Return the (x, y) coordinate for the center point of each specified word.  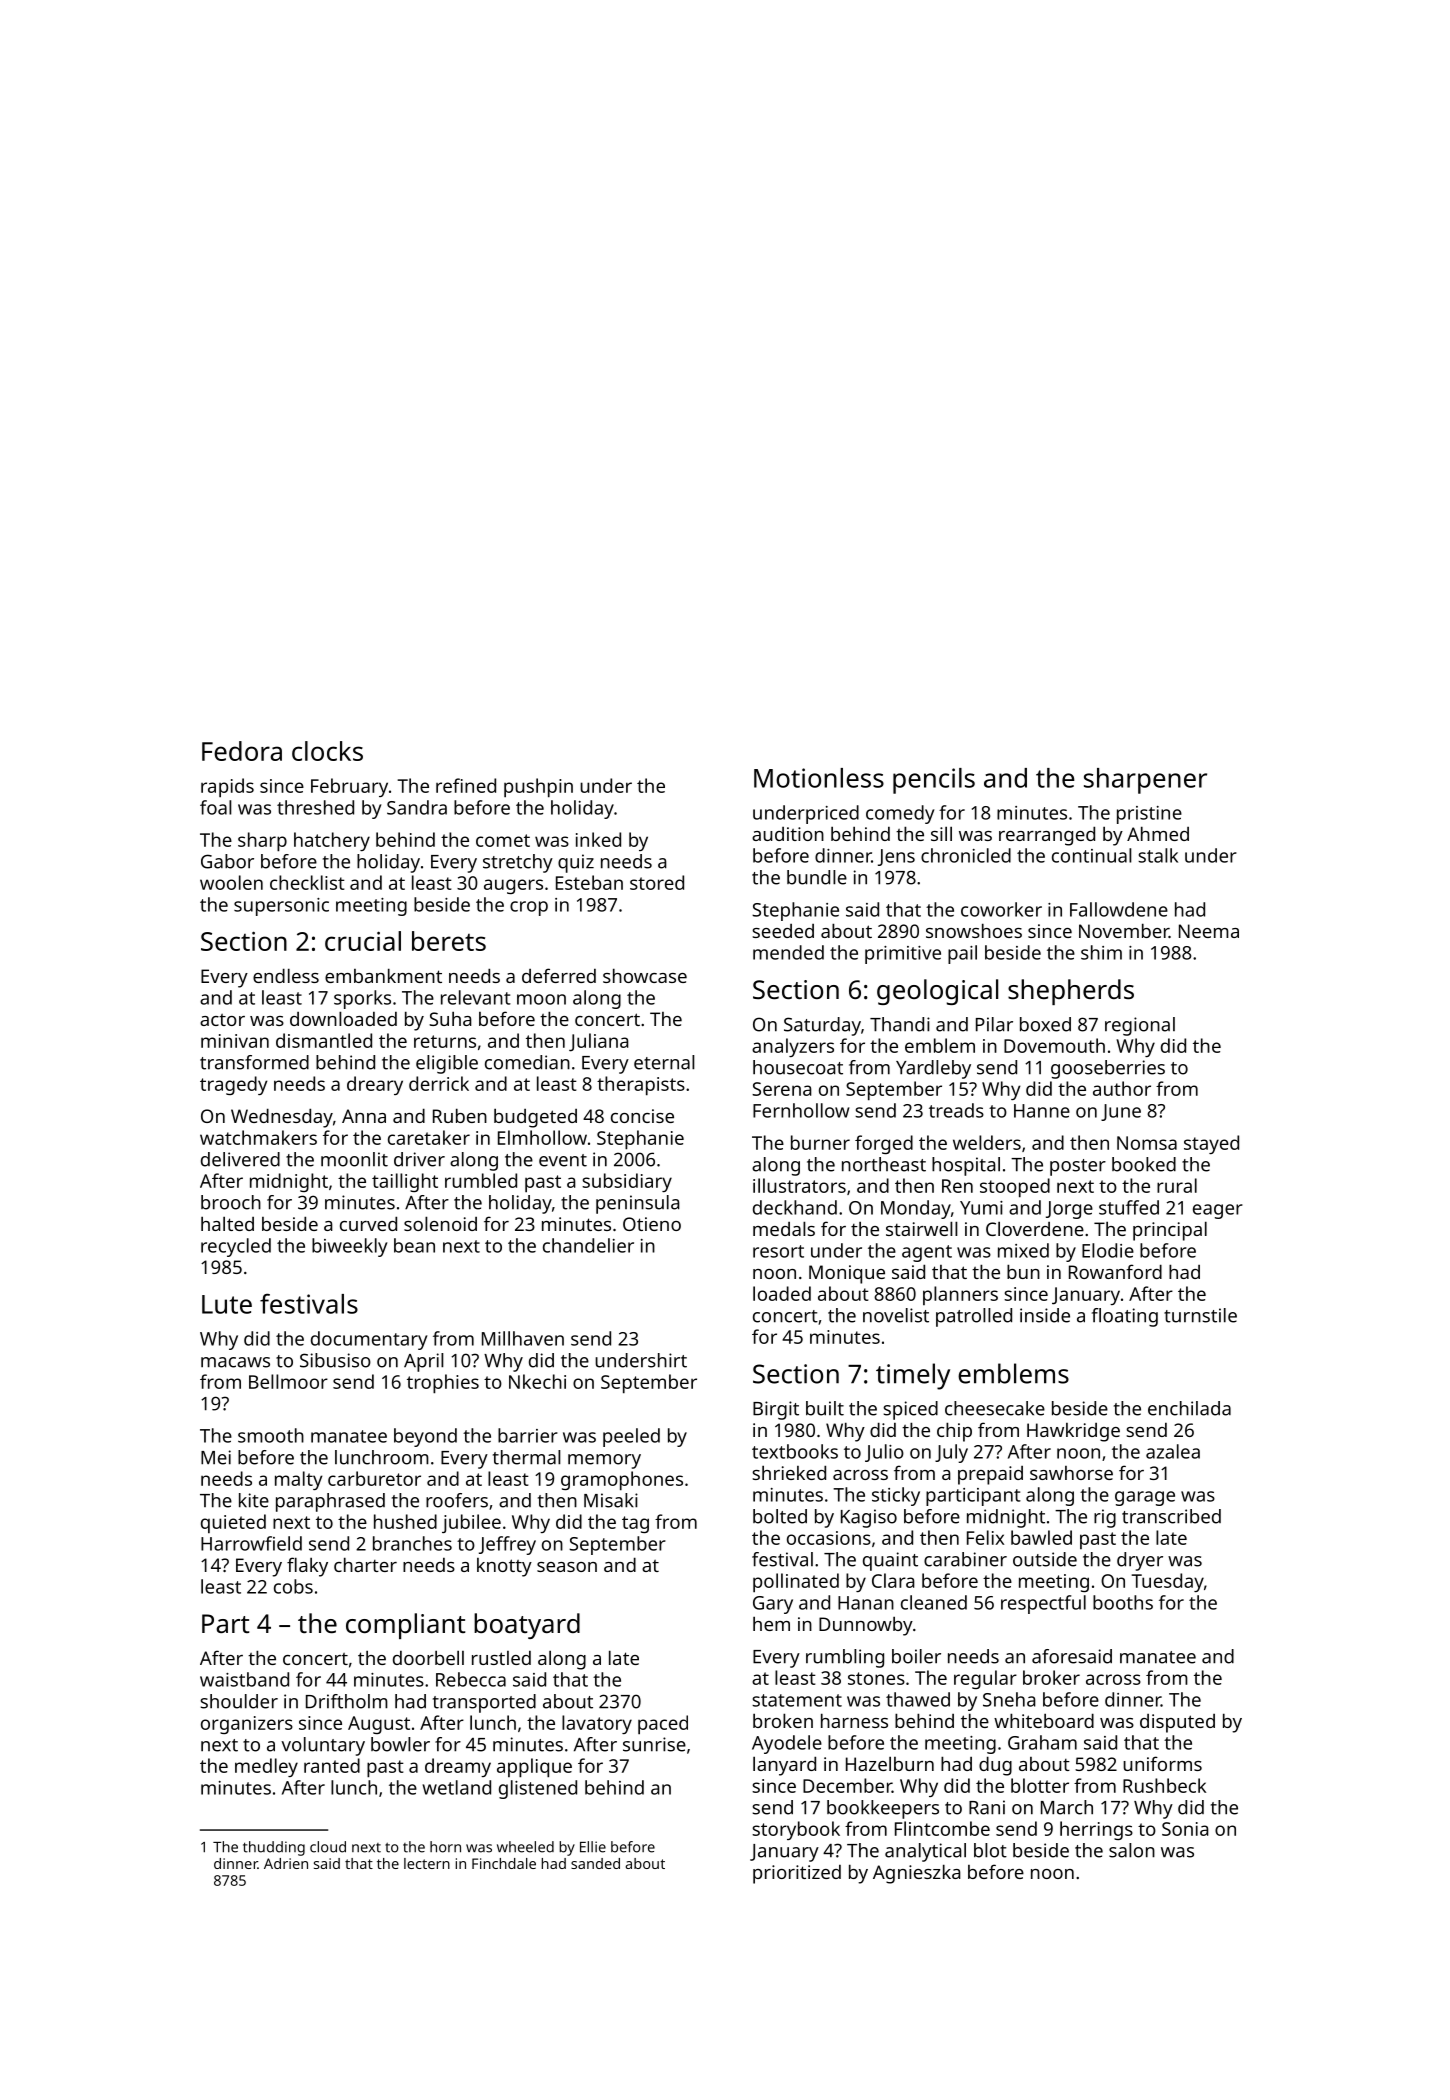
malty (299, 1480)
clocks (327, 751)
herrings (1096, 1830)
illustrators (799, 1185)
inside (1045, 1315)
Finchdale (504, 1863)
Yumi (981, 1208)
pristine (1149, 815)
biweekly (350, 1247)
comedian (527, 1062)
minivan (235, 1041)
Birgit (776, 1410)
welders (987, 1142)
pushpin (538, 788)
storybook (796, 1830)
